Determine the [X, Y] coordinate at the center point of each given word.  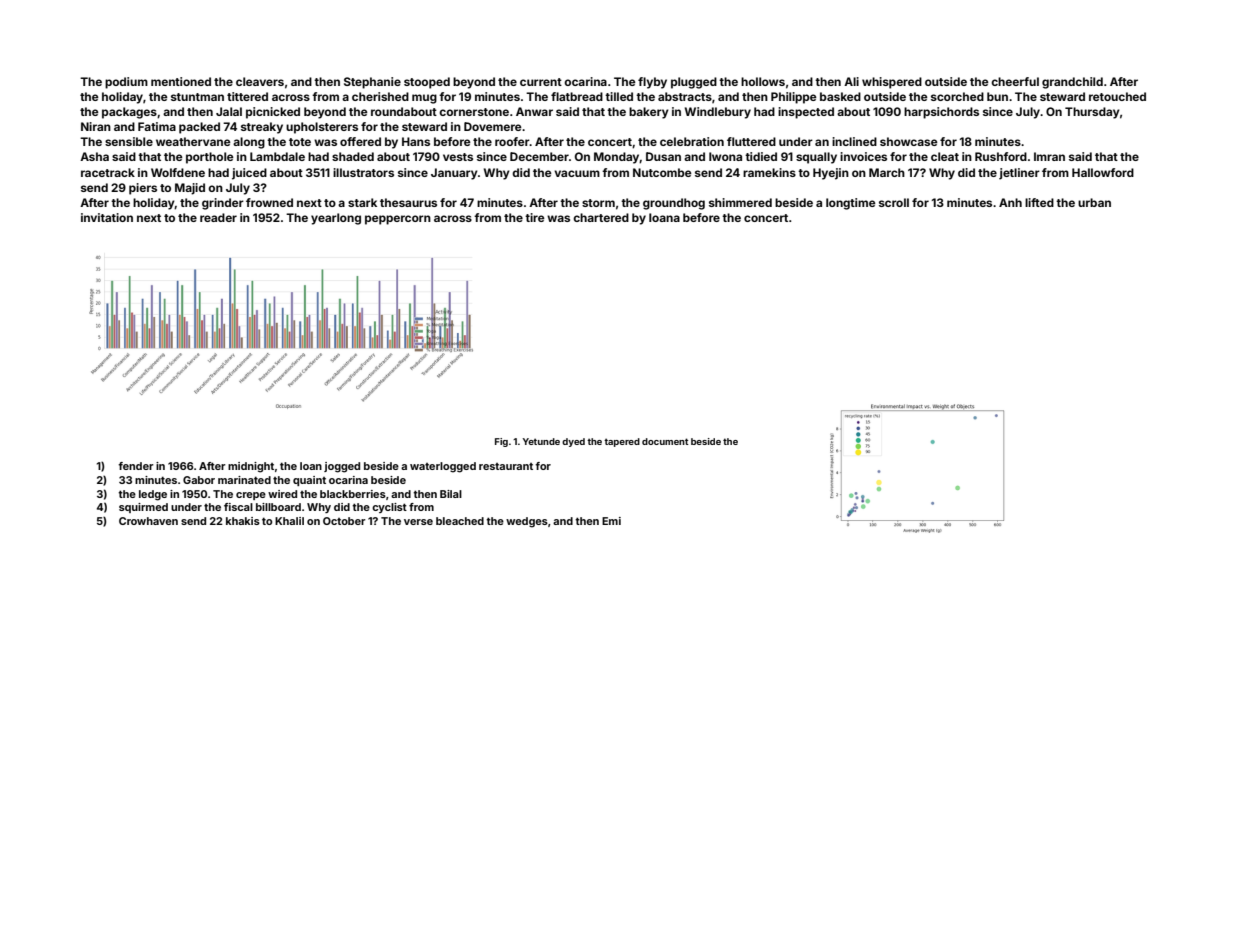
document [665, 441]
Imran [1049, 156]
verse [418, 522]
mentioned [181, 81]
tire [535, 217]
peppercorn [398, 220]
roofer [512, 141]
